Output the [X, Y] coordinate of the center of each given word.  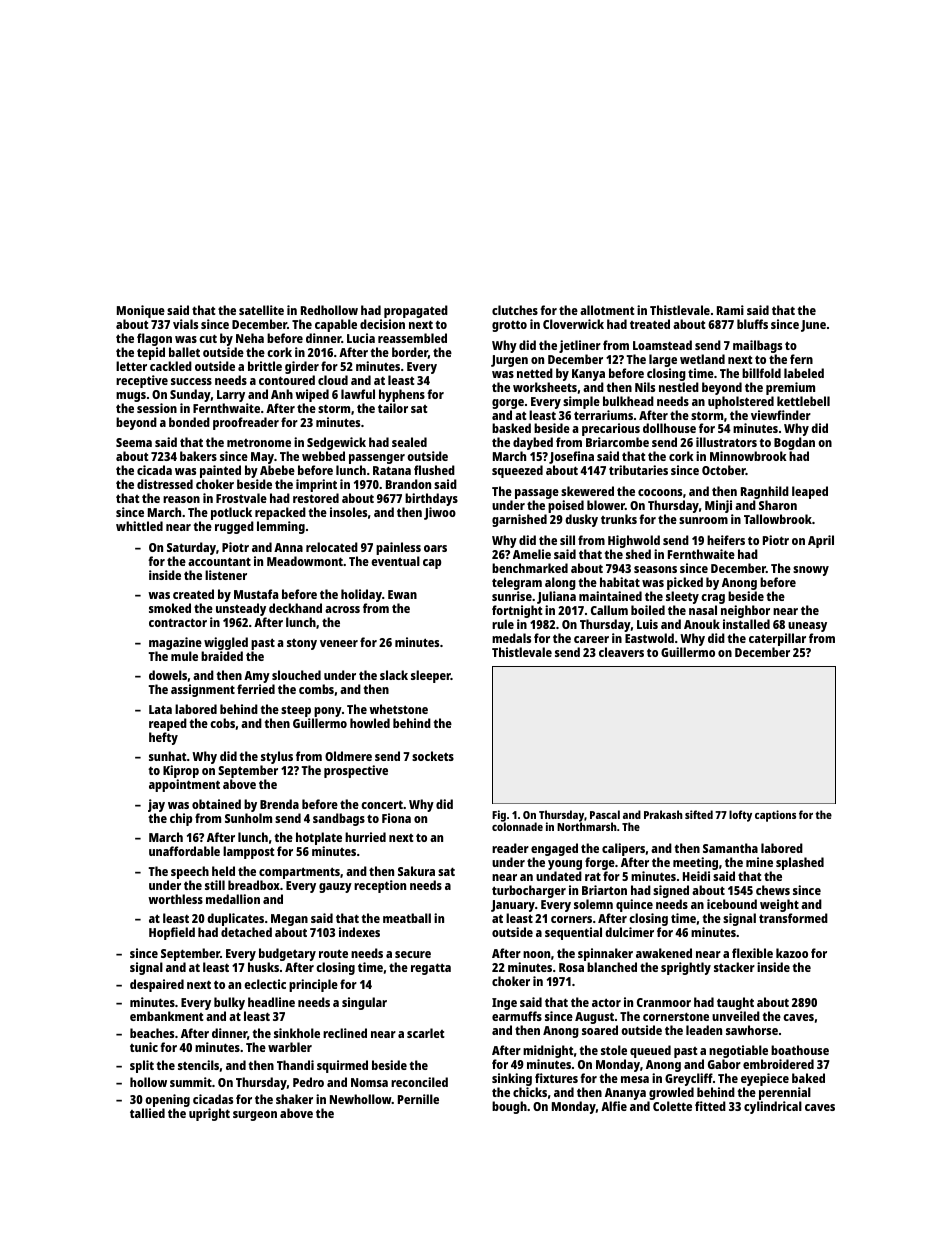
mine [759, 862]
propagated [416, 311]
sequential [573, 933]
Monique [141, 311]
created [193, 594]
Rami [730, 310]
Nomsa [369, 1082]
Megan [289, 920]
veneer [339, 643]
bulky [229, 1003]
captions [775, 816]
